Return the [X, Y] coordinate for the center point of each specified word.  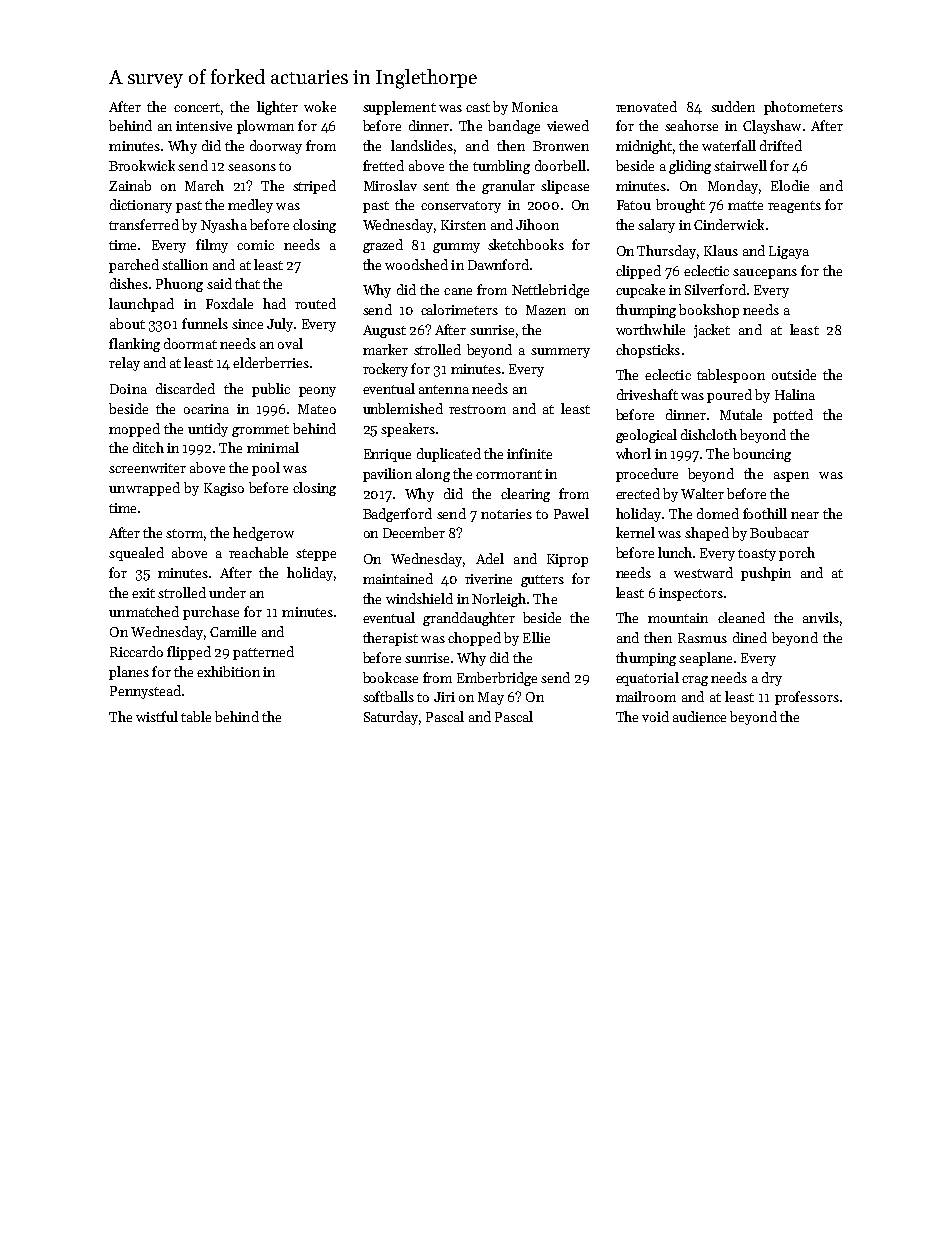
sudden [733, 106]
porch [797, 554]
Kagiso [224, 489]
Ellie [536, 637]
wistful [157, 716]
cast [478, 107]
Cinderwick [729, 224]
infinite [529, 453]
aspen [791, 477]
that [247, 283]
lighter [277, 108]
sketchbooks [526, 244]
